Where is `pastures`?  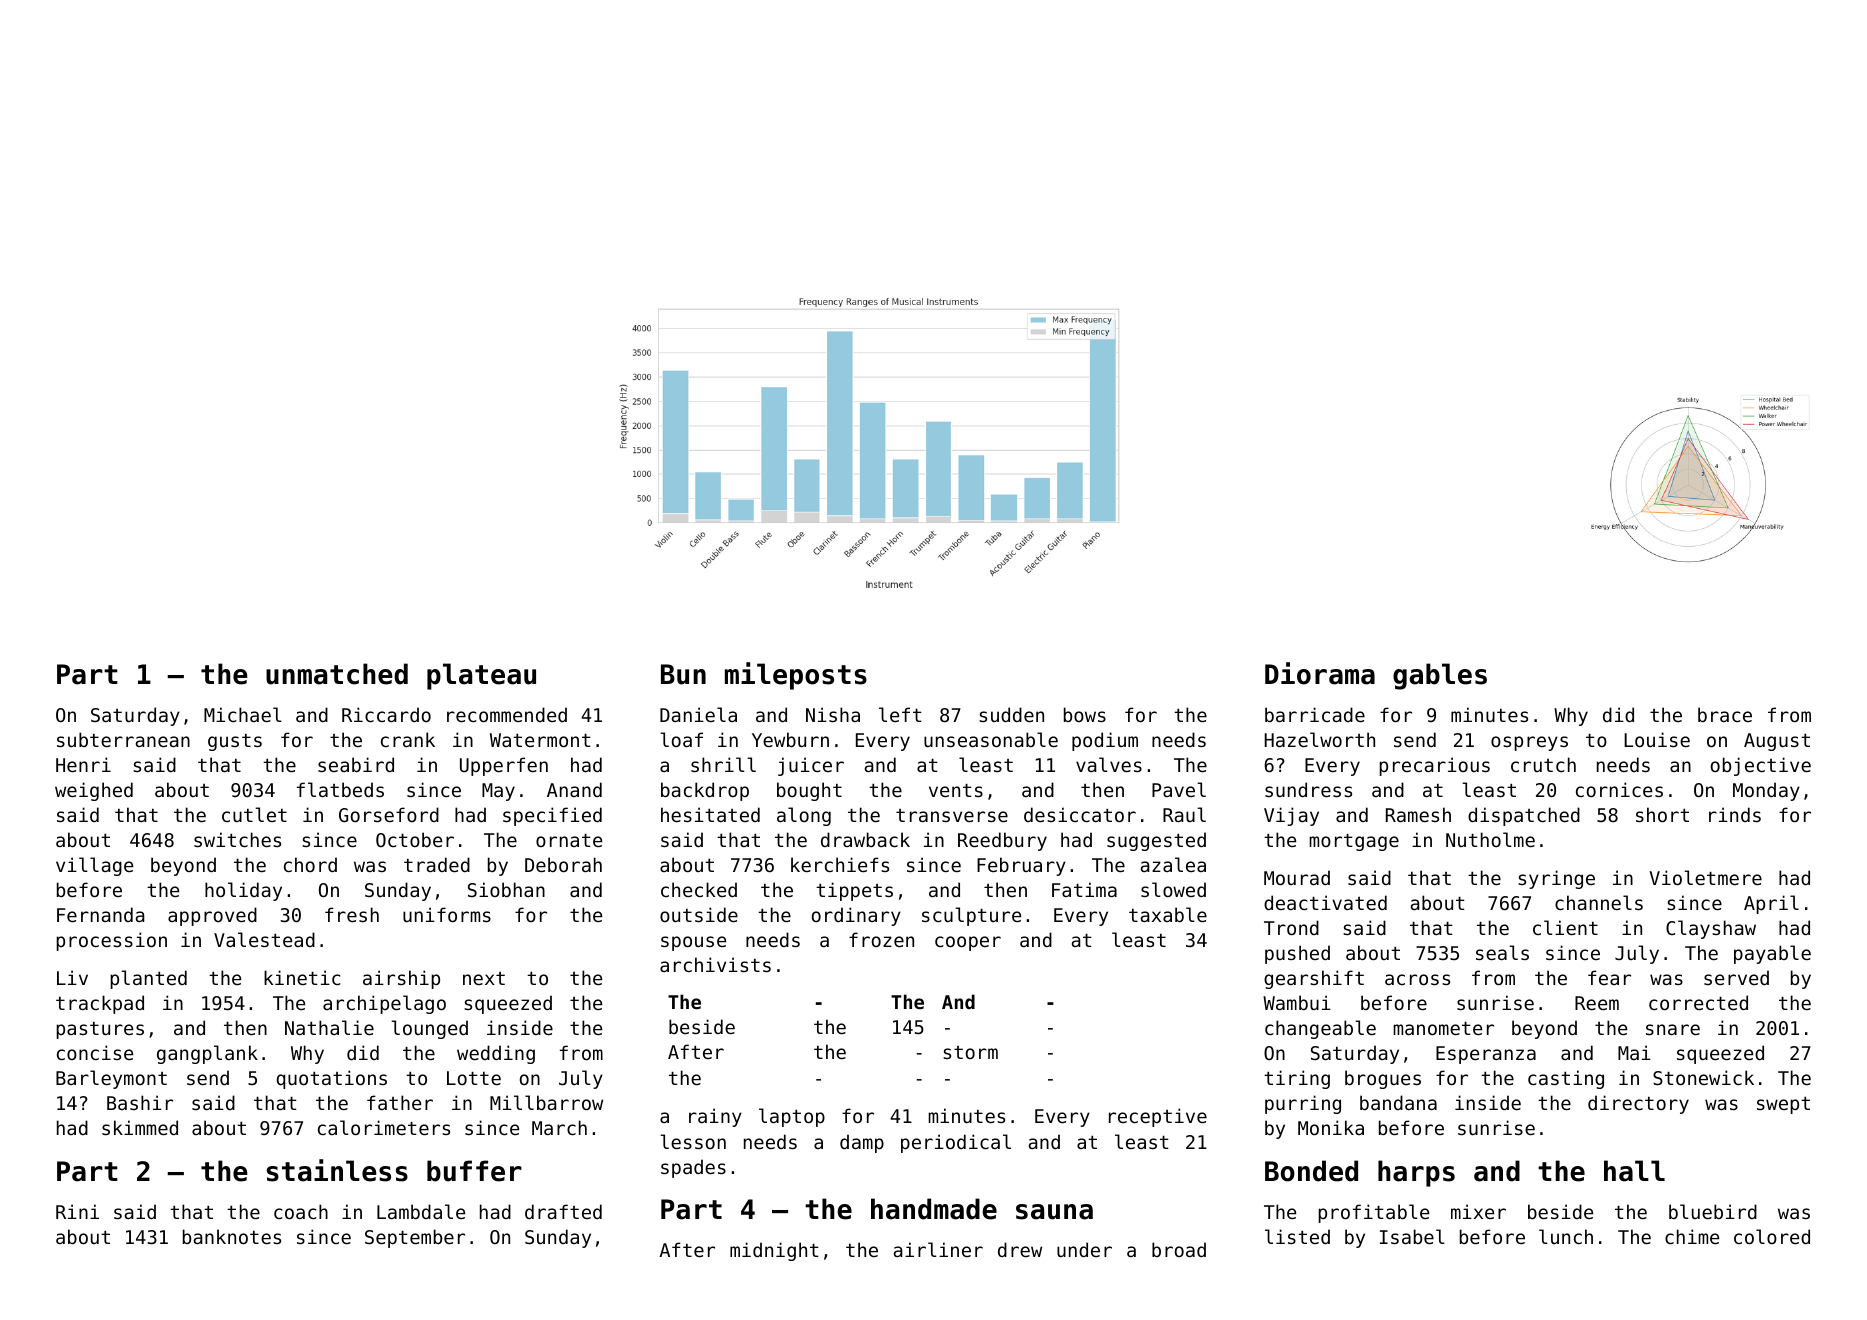
pastures is located at coordinates (100, 1030).
